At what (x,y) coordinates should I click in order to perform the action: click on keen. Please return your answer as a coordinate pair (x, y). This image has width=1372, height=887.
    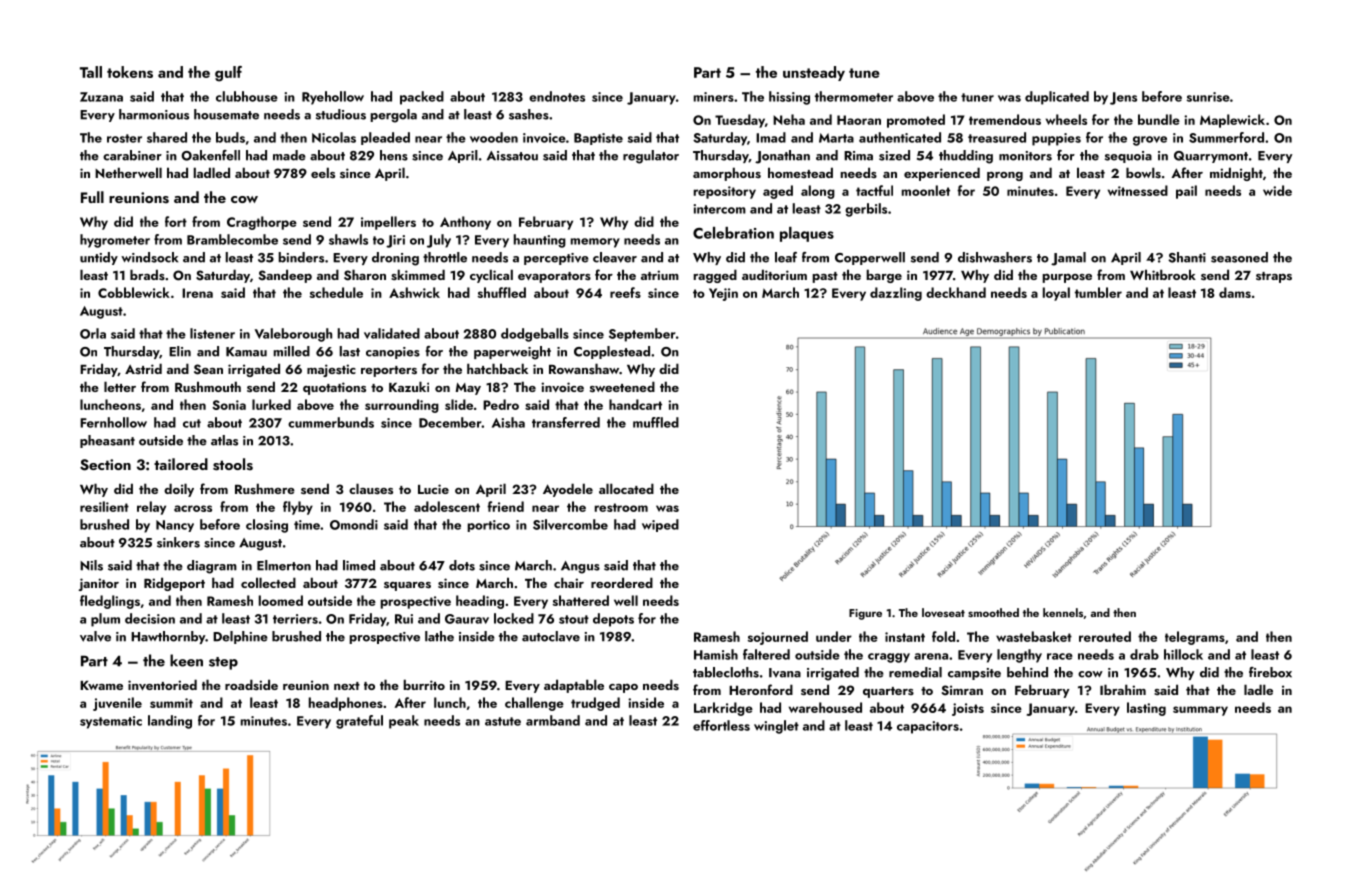
    Looking at the image, I should click on (186, 660).
